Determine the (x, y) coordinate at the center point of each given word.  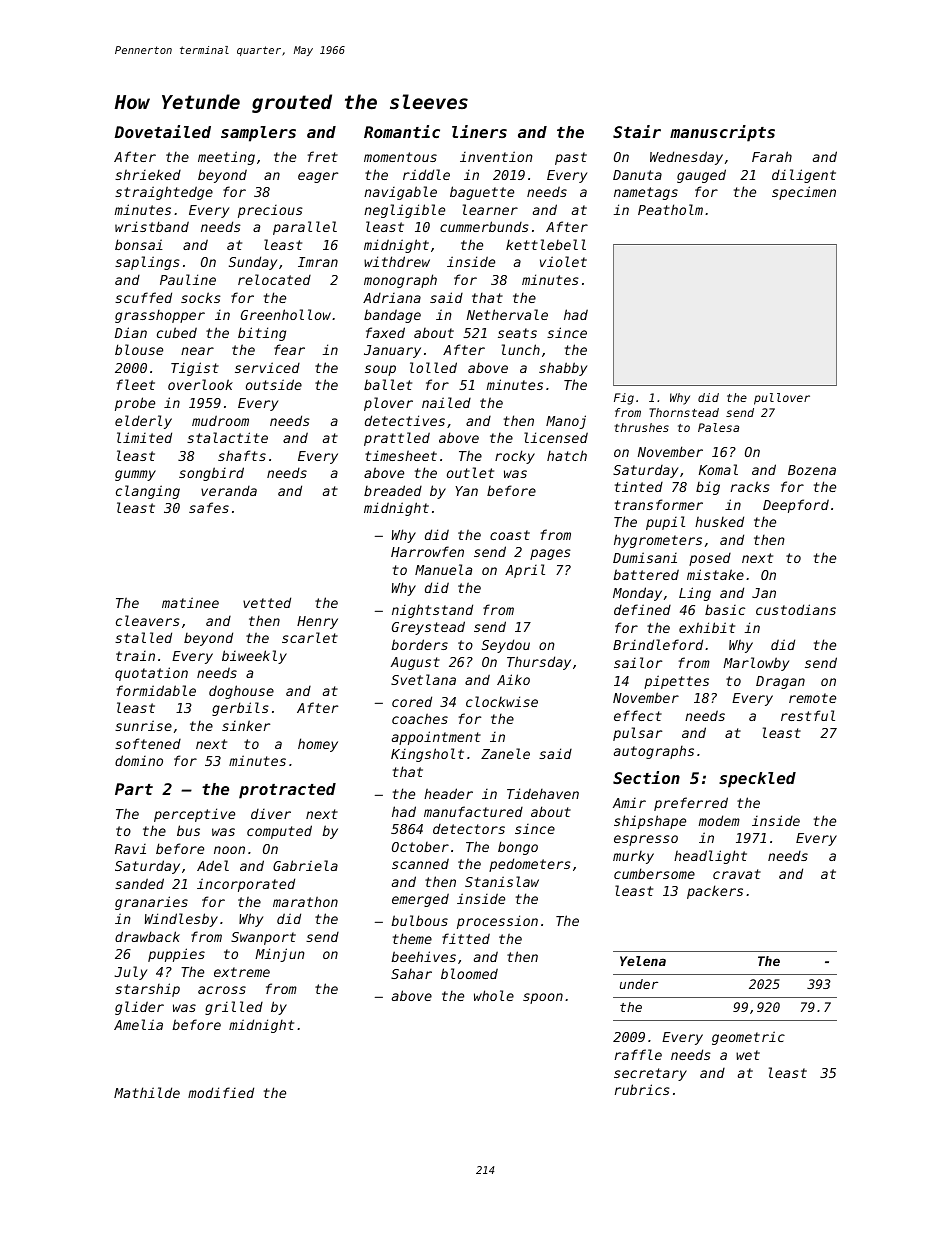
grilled (234, 1008)
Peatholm (670, 209)
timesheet (401, 455)
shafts (242, 455)
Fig (624, 399)
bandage (392, 316)
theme (412, 938)
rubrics (642, 1089)
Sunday (253, 263)
